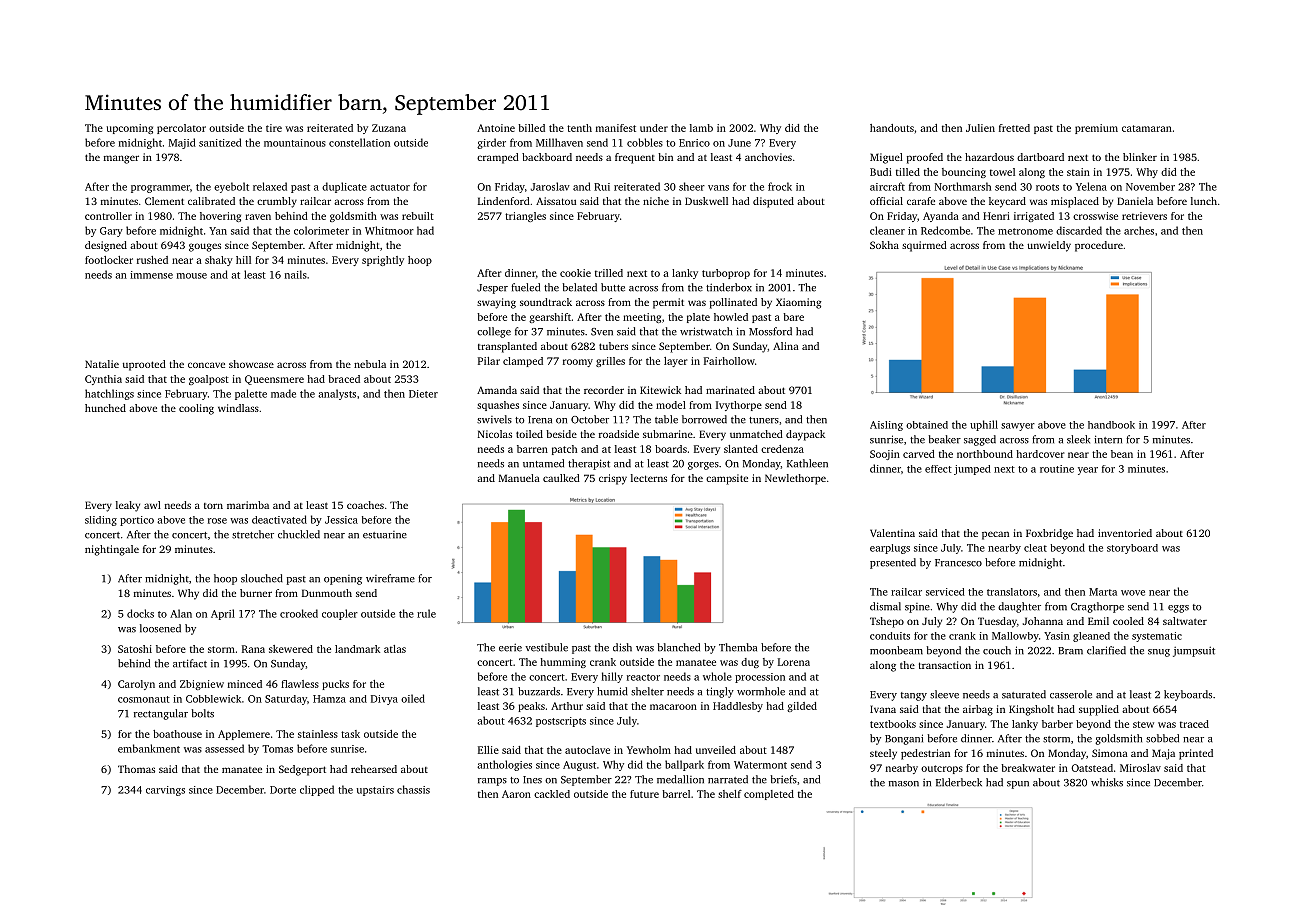  What do you see at coordinates (893, 563) in the screenshot?
I see `presented` at bounding box center [893, 563].
